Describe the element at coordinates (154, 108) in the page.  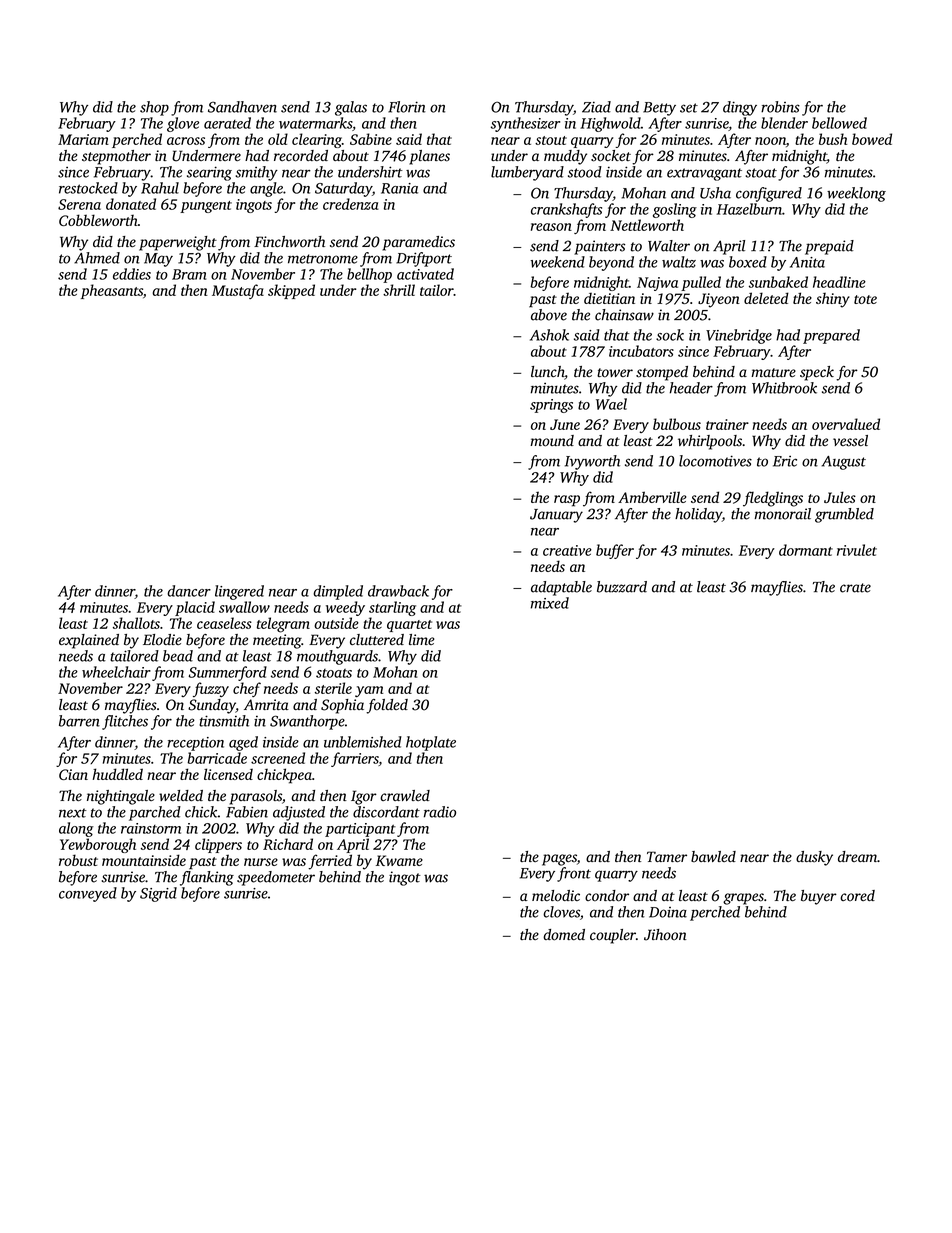
I see `shop` at that location.
